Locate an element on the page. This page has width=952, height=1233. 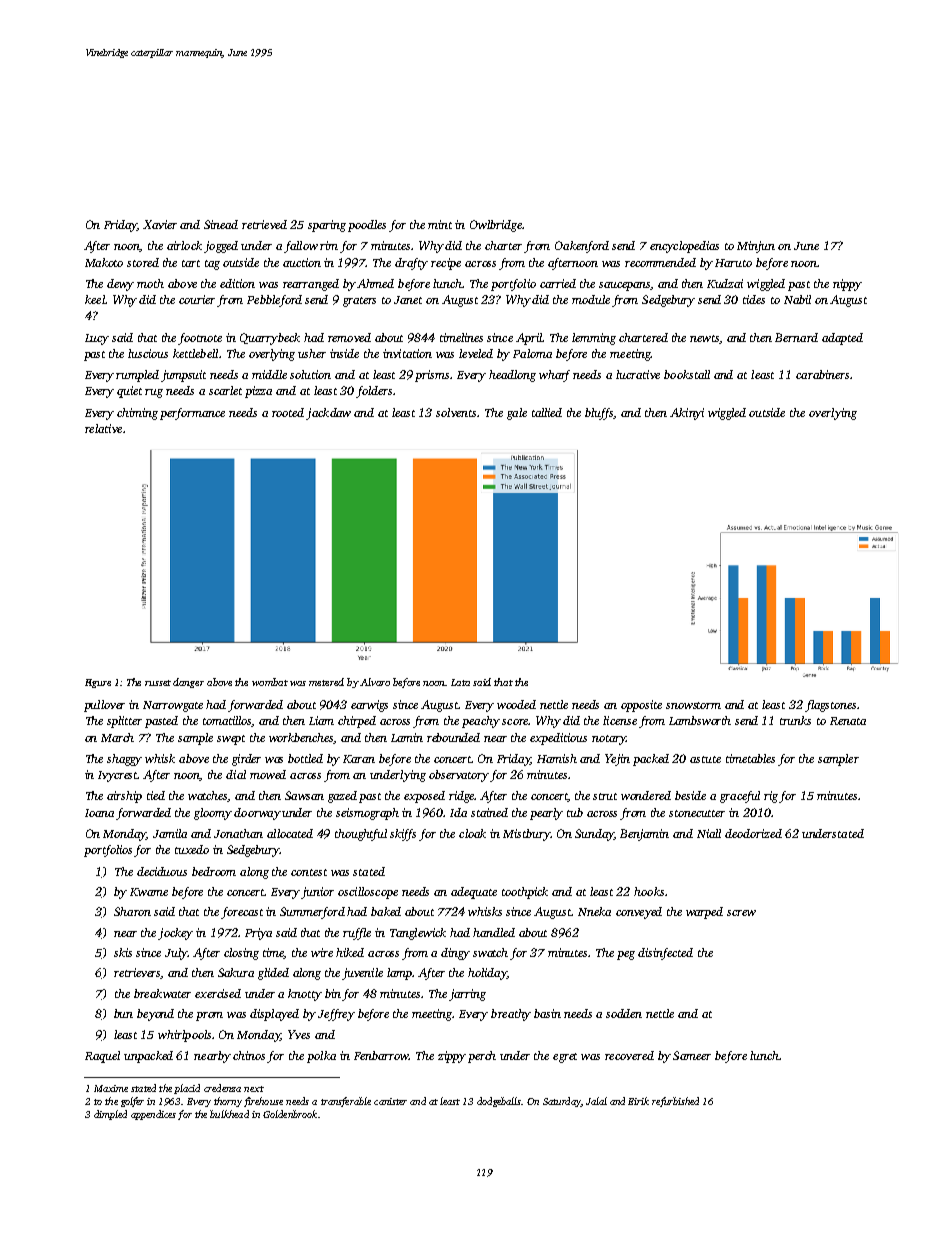
dimpled is located at coordinates (110, 1115).
